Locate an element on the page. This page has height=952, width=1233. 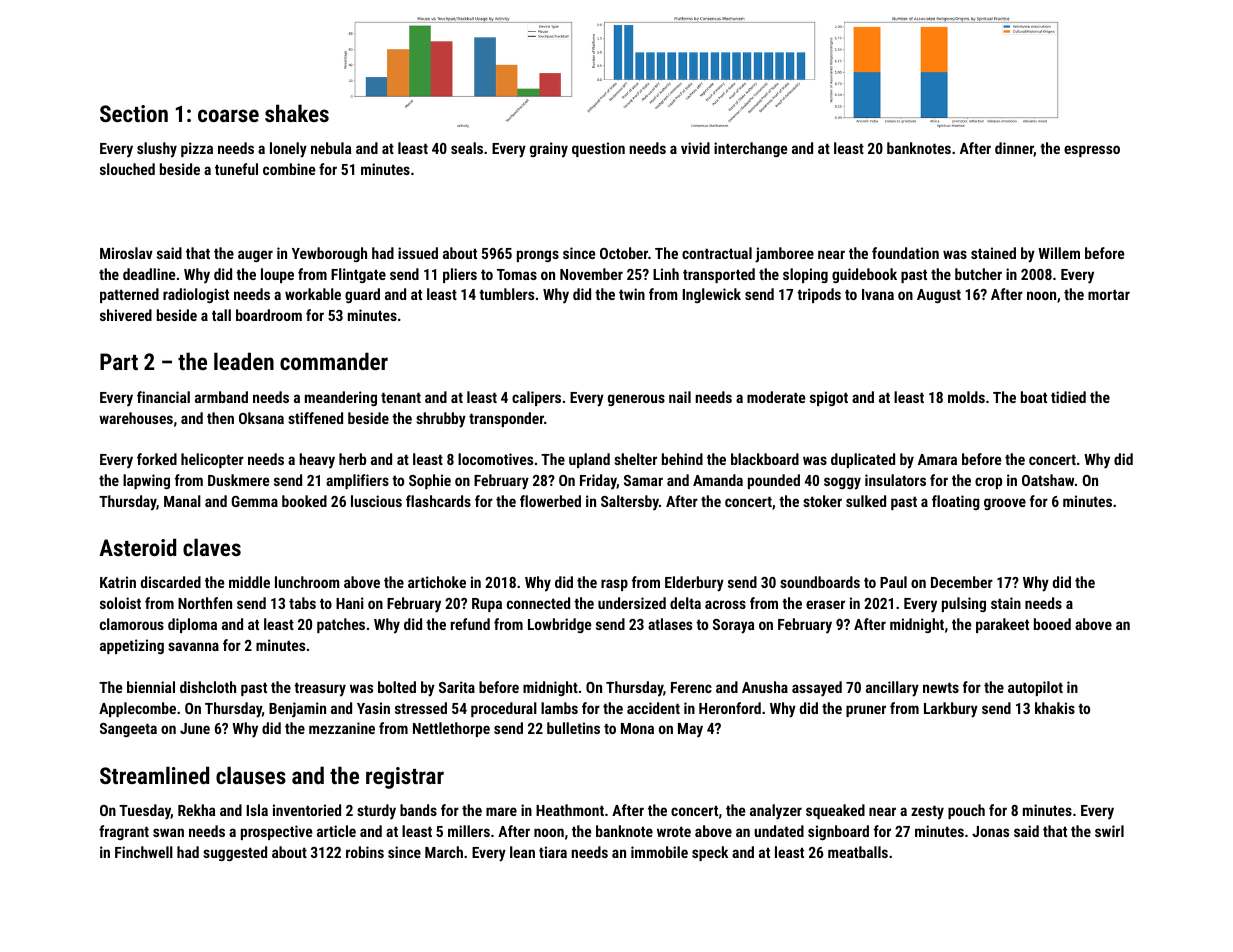
Section is located at coordinates (134, 113).
